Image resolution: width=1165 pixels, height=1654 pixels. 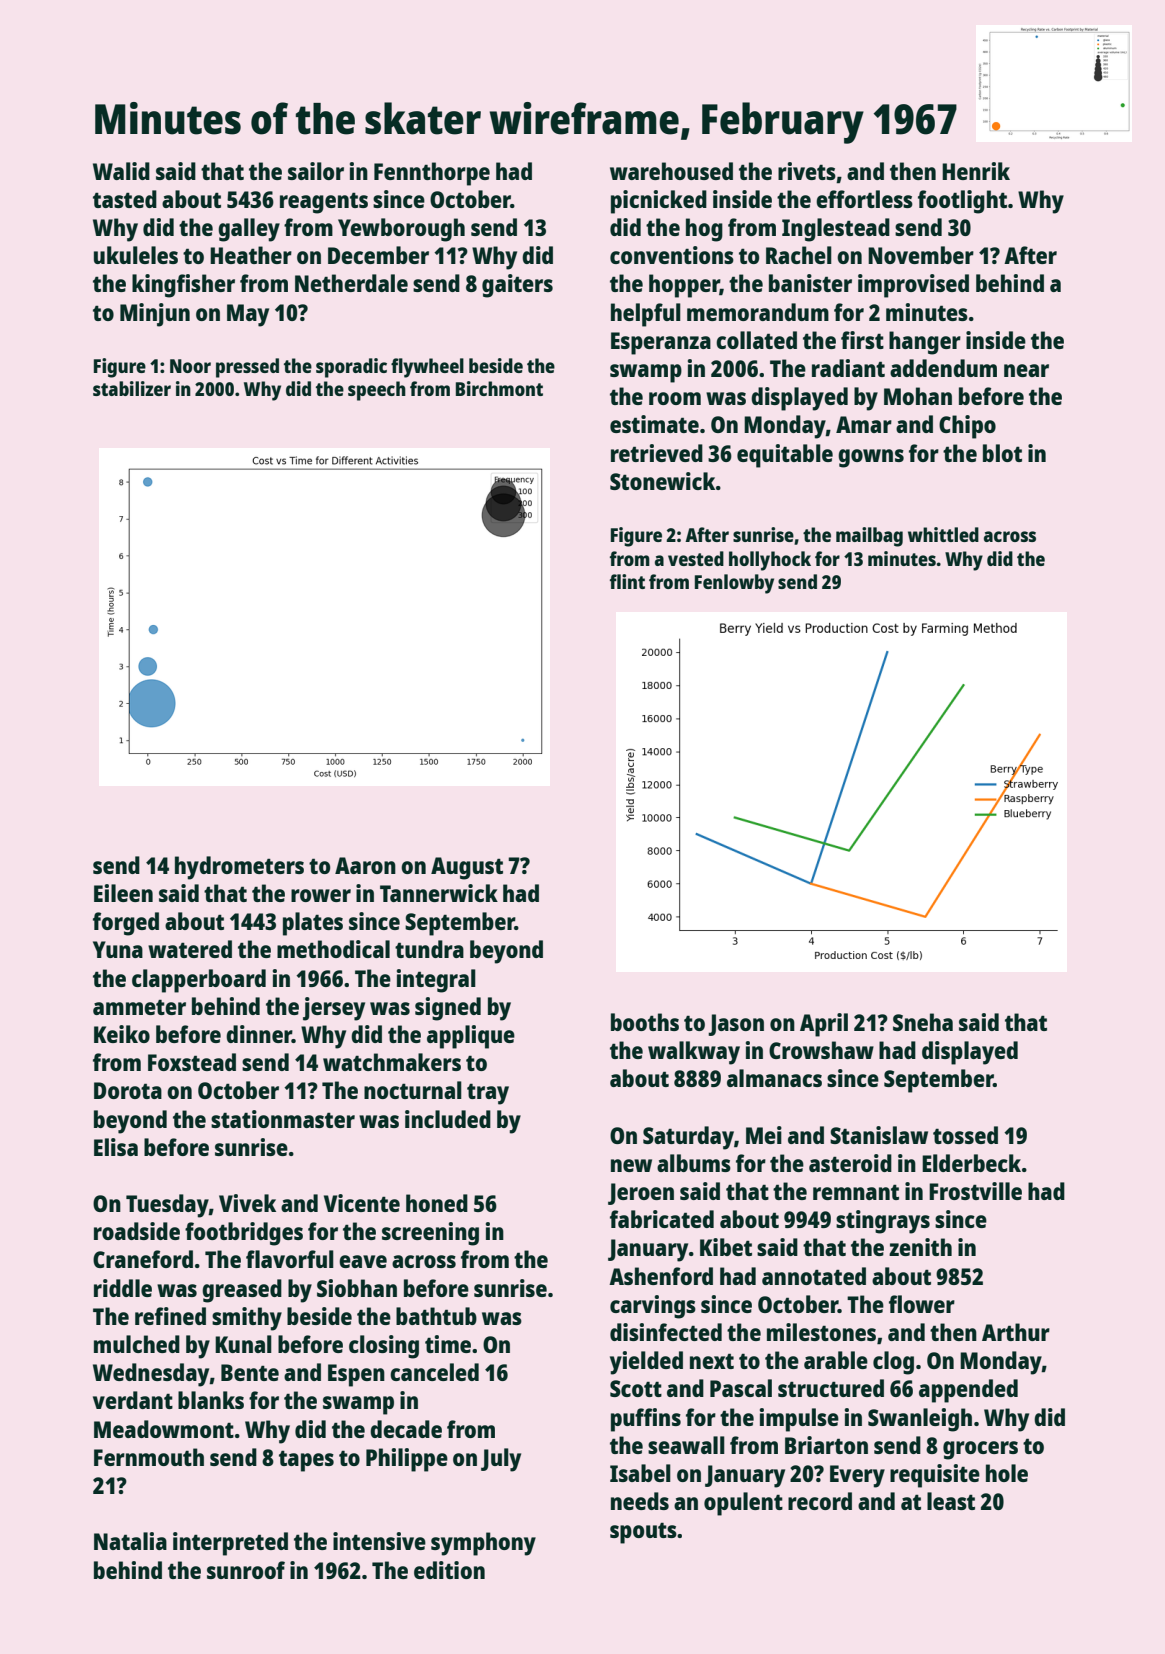 I want to click on Jeroen, so click(x=641, y=1194).
